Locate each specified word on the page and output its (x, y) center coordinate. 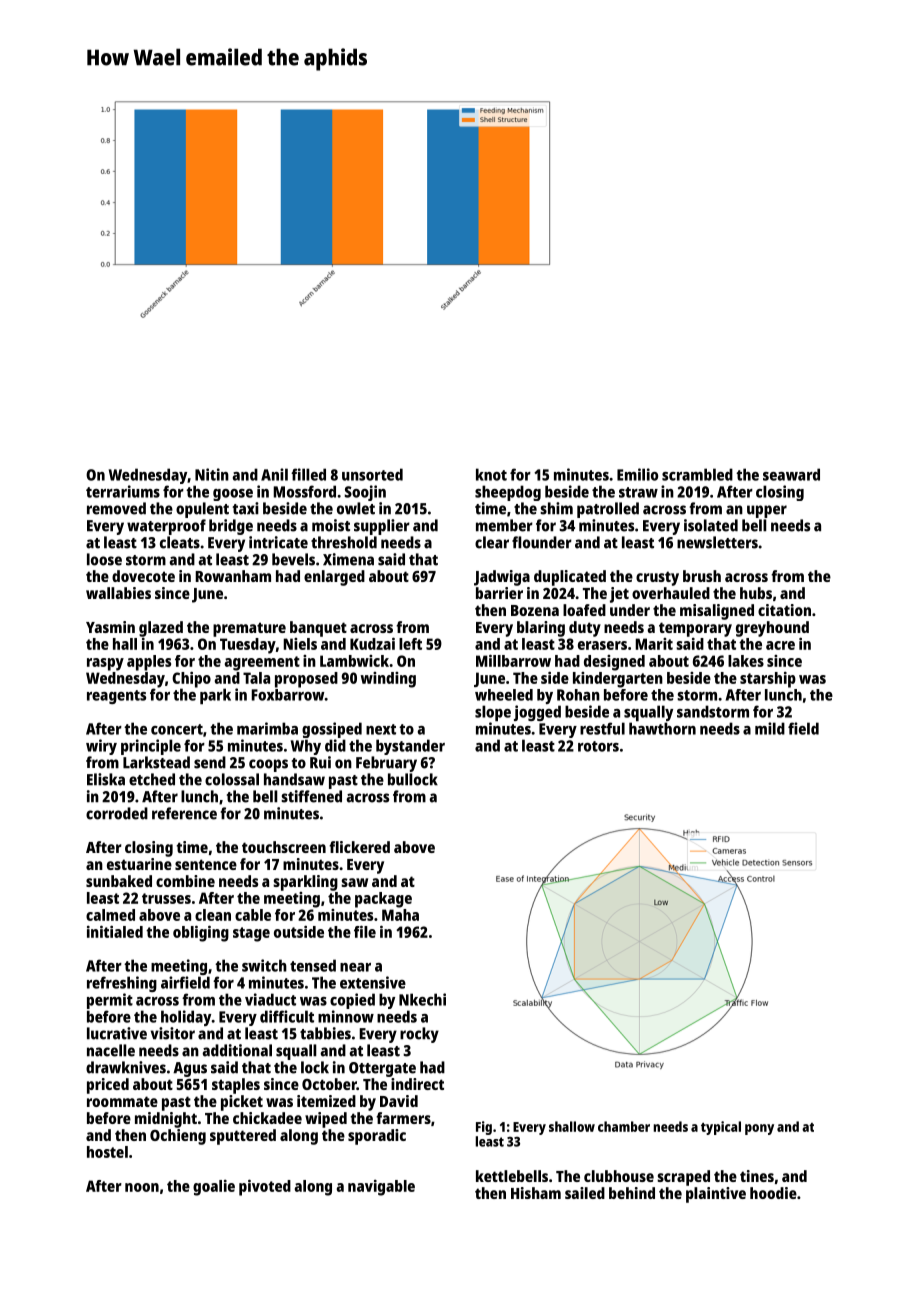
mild (770, 728)
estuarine (139, 864)
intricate (278, 542)
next (381, 729)
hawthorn (662, 728)
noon (142, 1187)
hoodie (773, 1193)
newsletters (717, 542)
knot (491, 474)
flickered (359, 847)
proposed (306, 680)
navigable (381, 1188)
